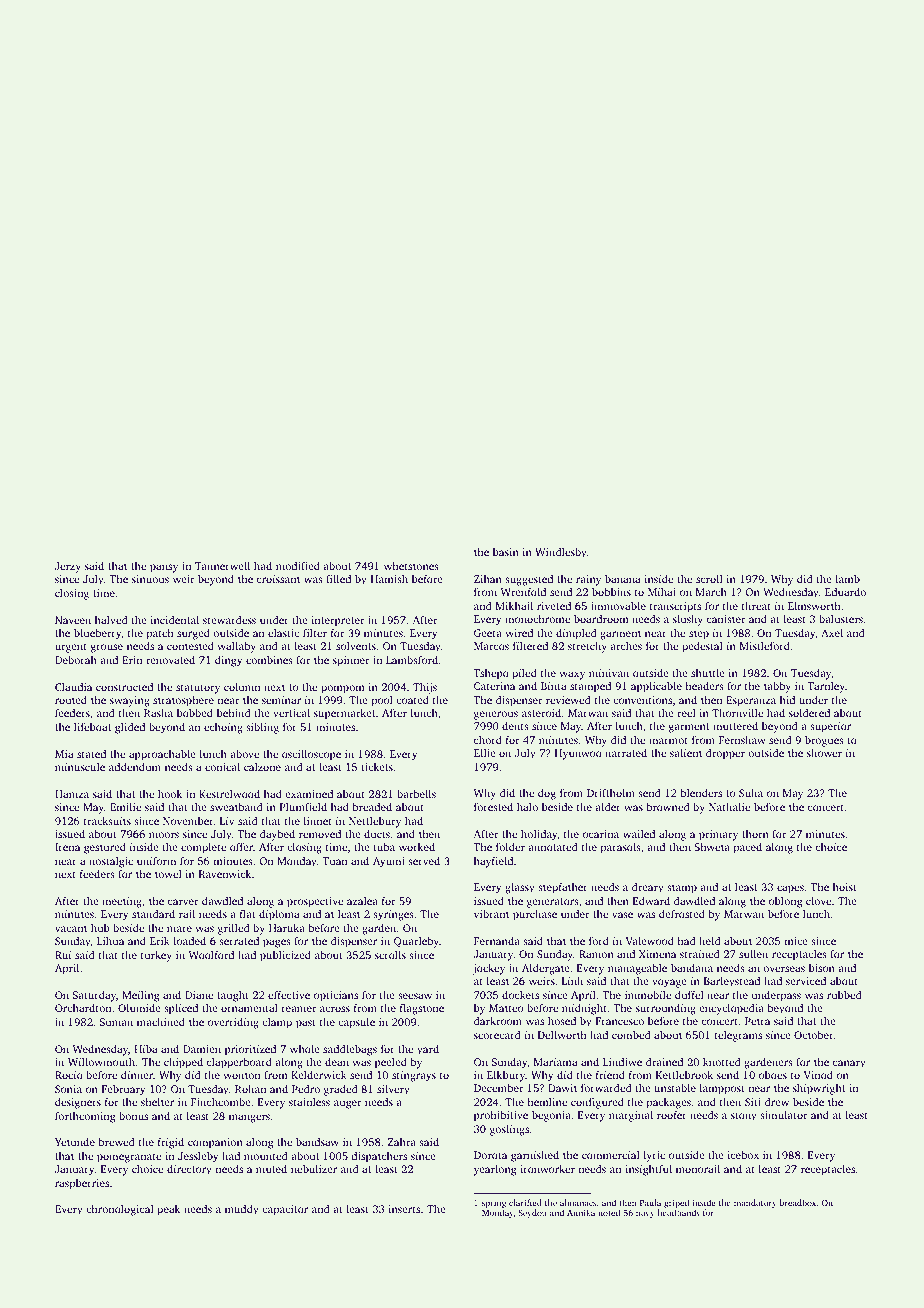 The width and height of the image is (924, 1308). Describe the element at coordinates (248, 913) in the image. I see `flat` at that location.
